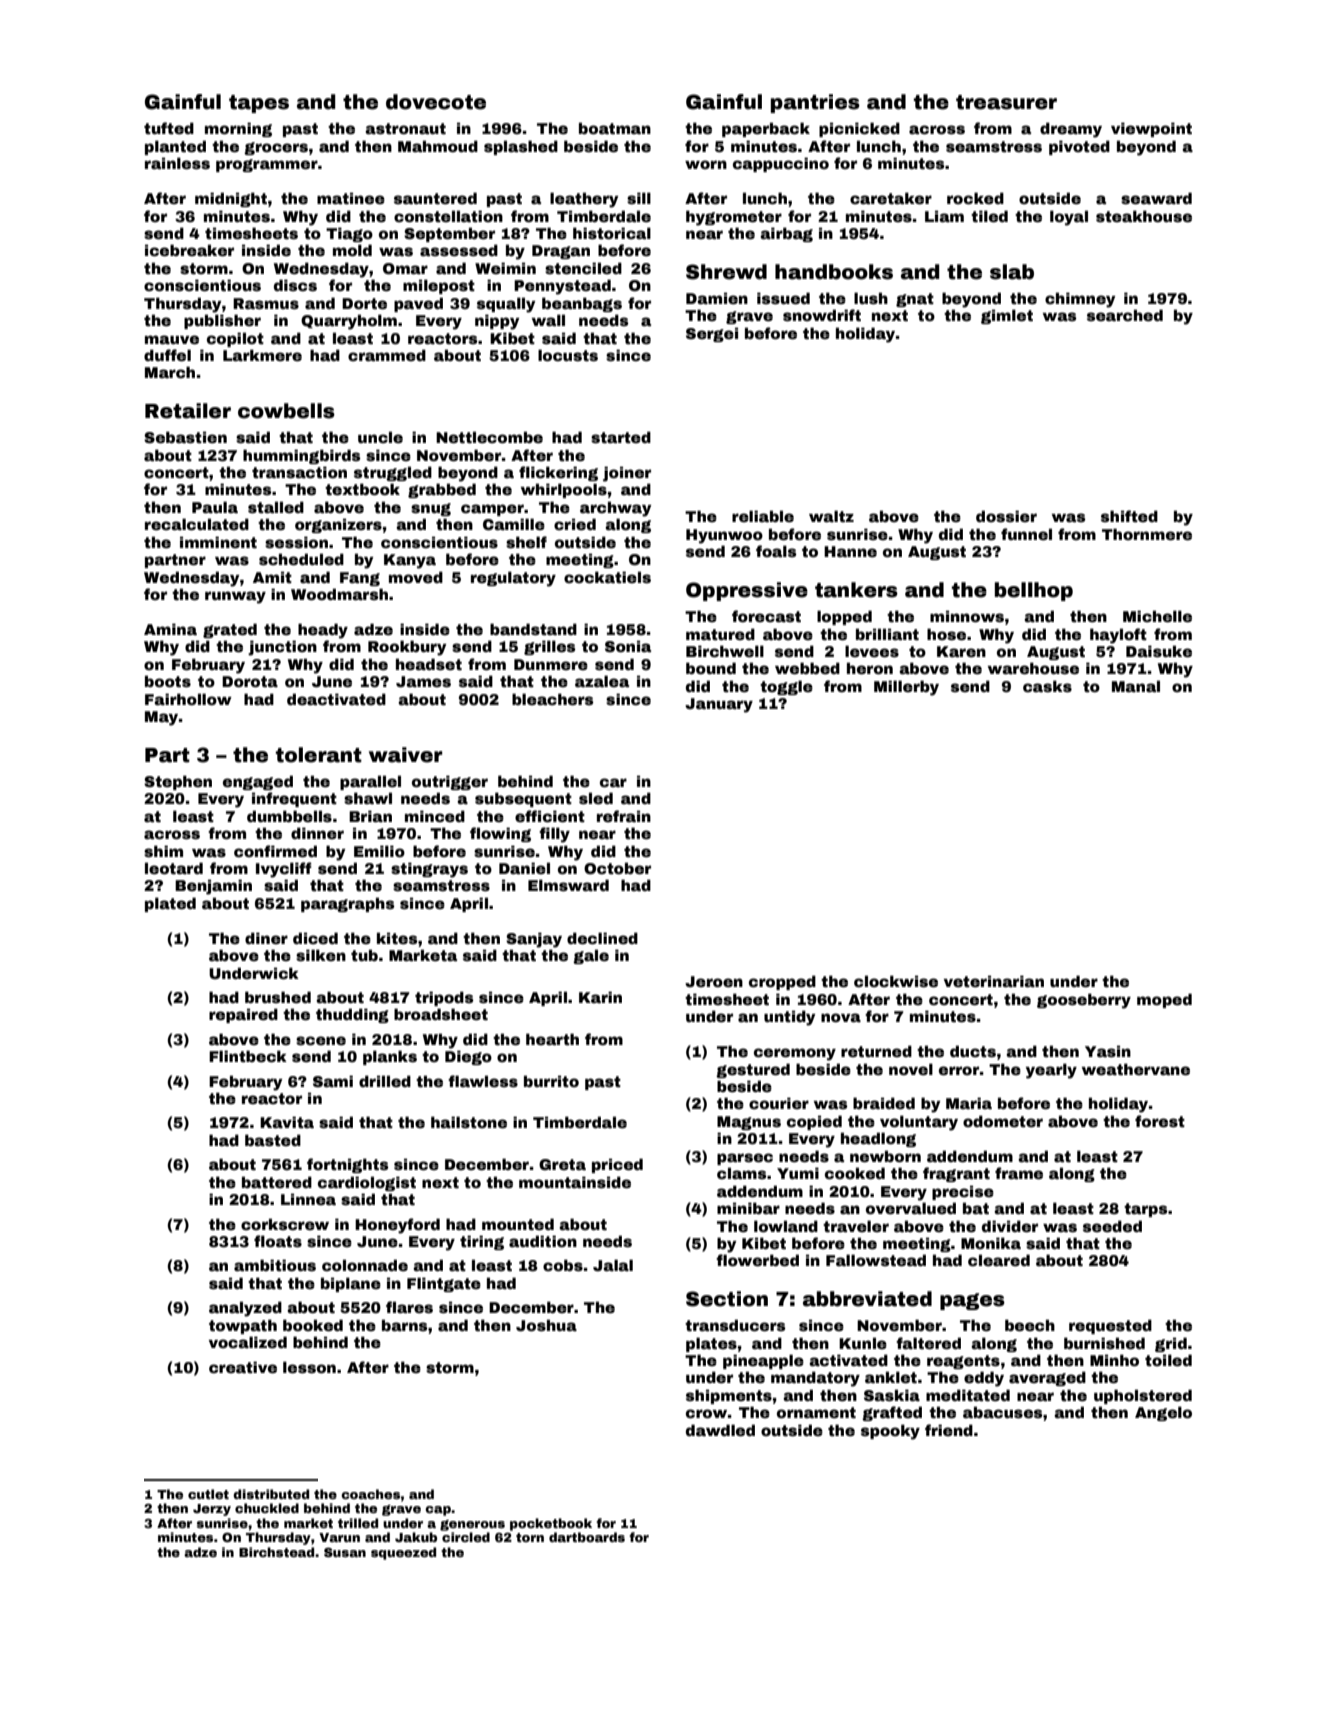  I want to click on Flintbeck, so click(248, 1056).
